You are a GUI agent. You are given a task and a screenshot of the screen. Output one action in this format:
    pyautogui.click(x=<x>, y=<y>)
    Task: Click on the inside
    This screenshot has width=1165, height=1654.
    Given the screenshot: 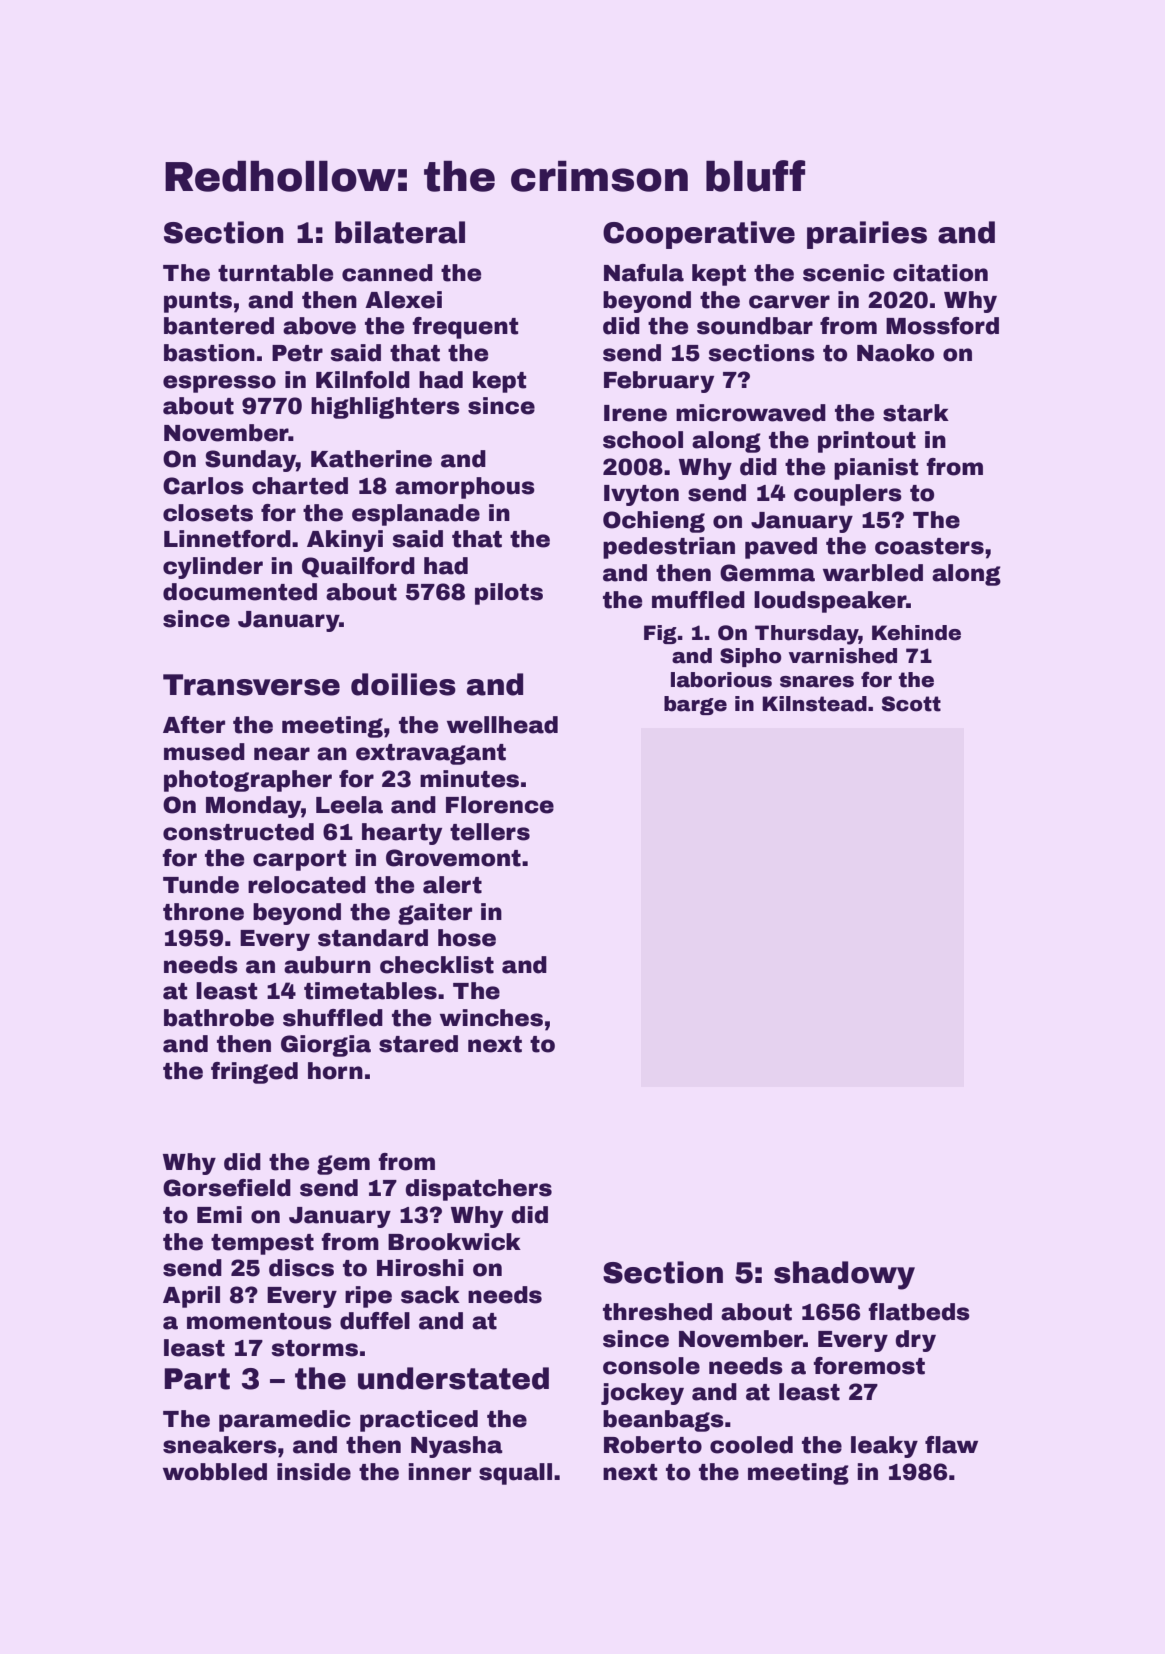 What is the action you would take?
    pyautogui.click(x=314, y=1472)
